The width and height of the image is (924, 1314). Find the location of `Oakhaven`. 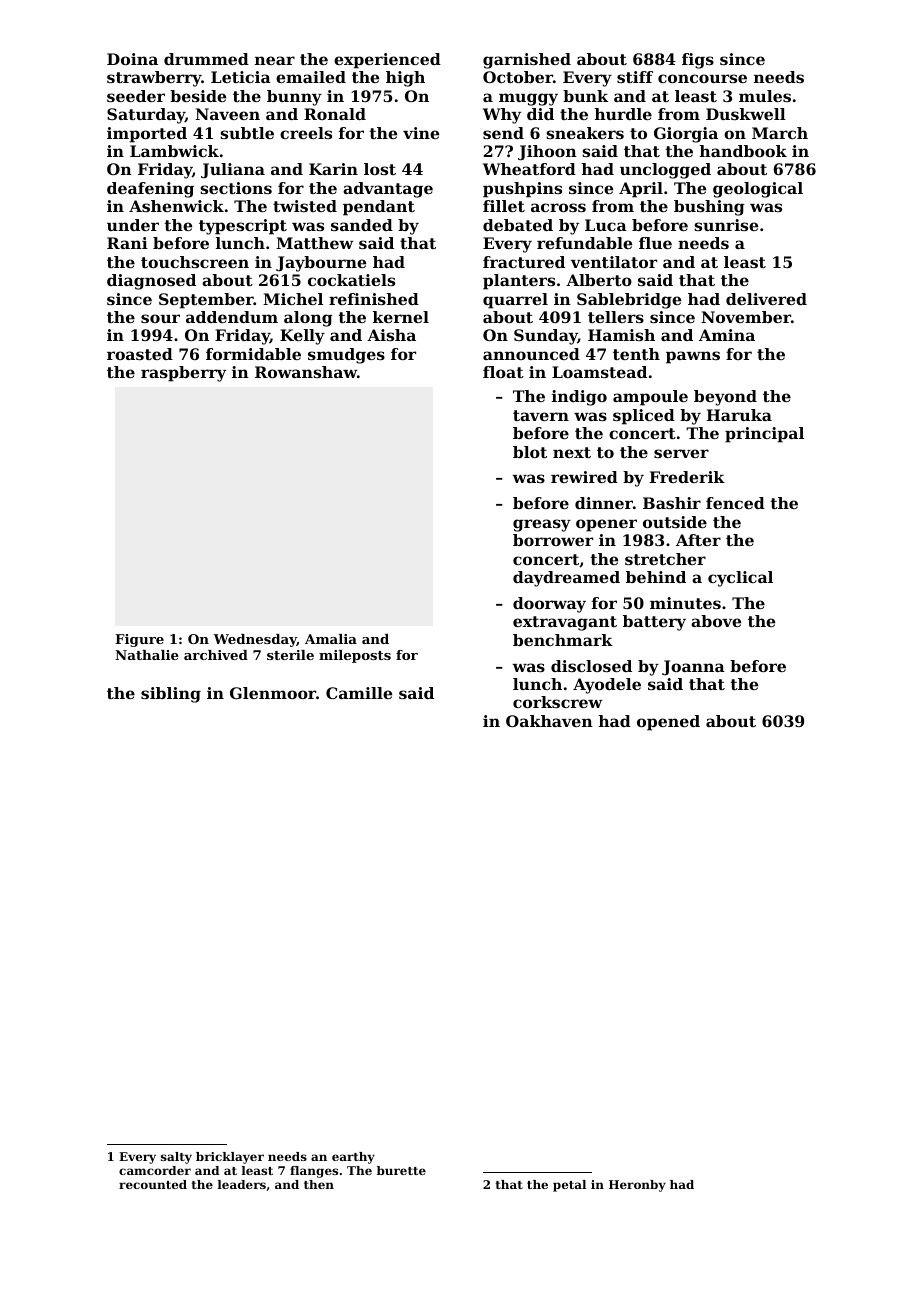

Oakhaven is located at coordinates (549, 721).
